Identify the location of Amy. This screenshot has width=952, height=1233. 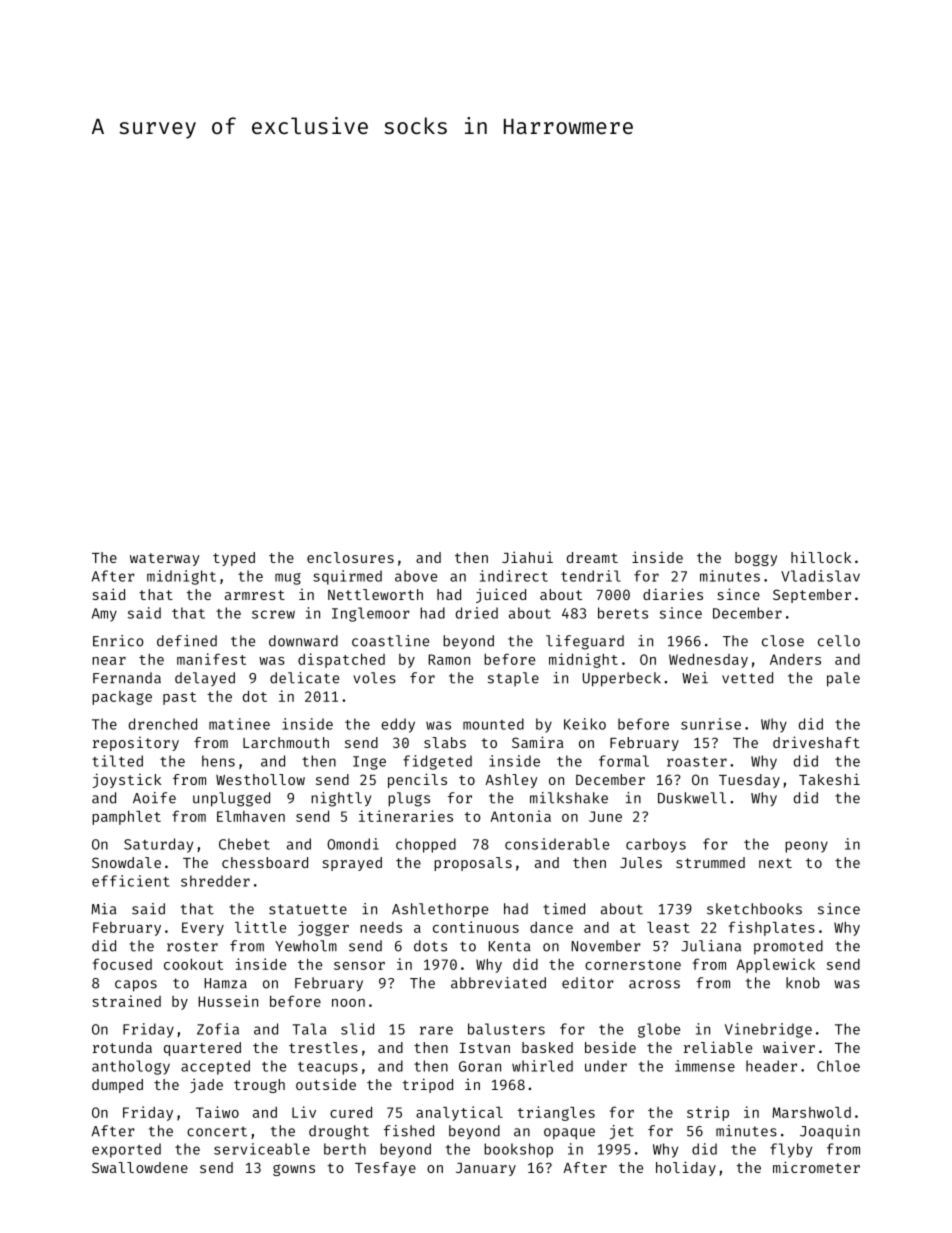
(104, 615).
